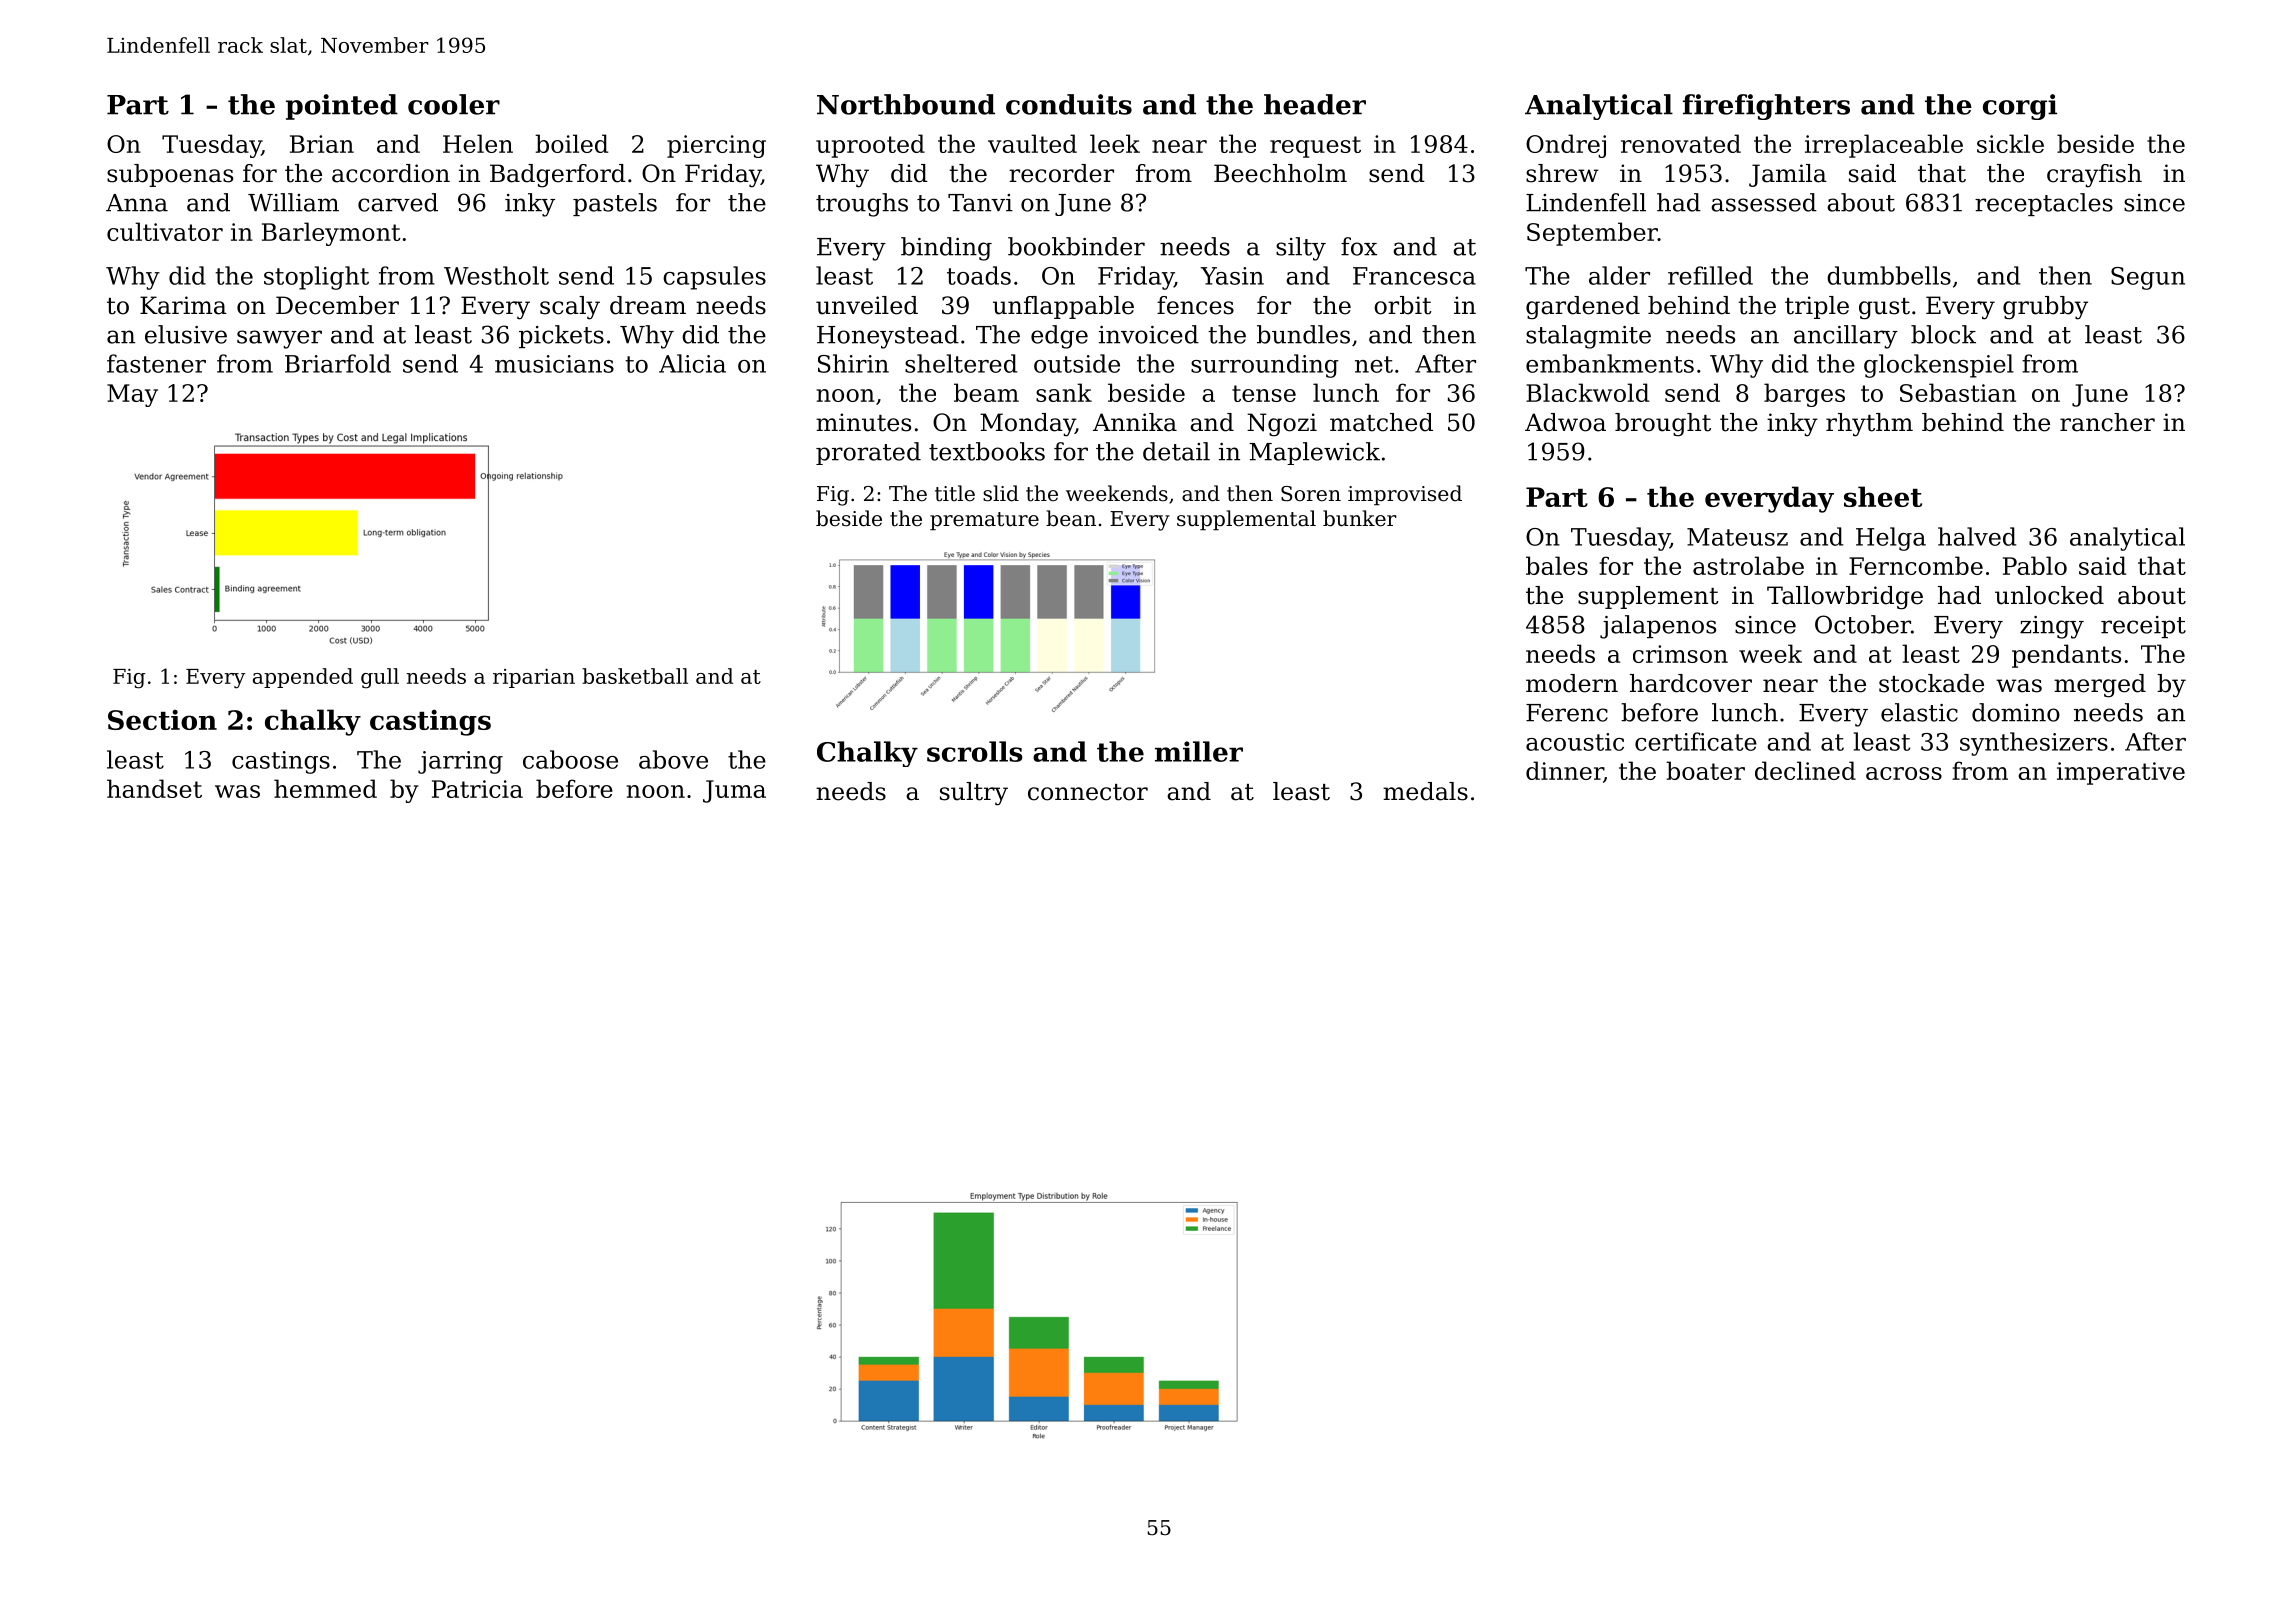  I want to click on beam, so click(986, 392).
